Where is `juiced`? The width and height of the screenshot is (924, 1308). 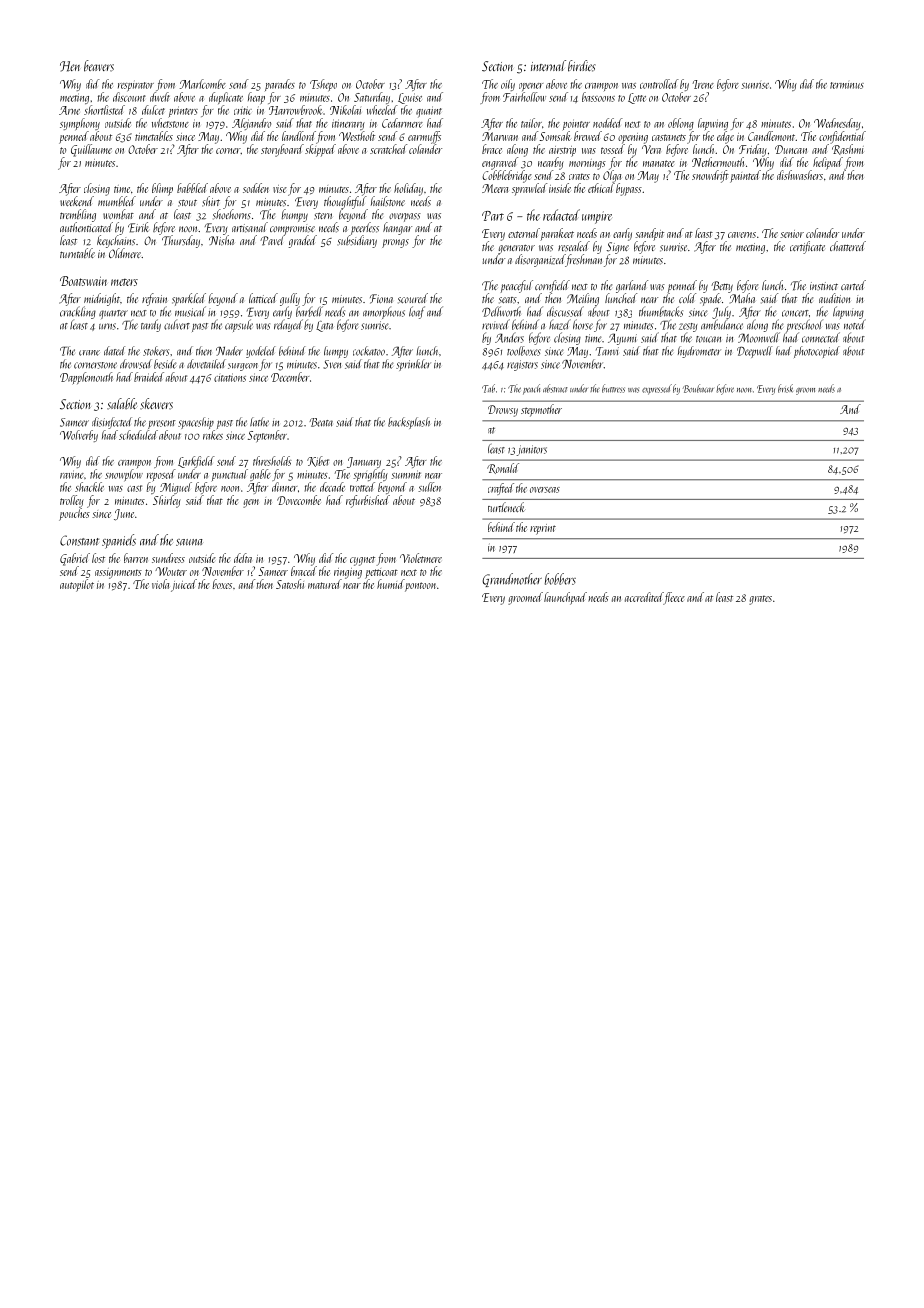 juiced is located at coordinates (184, 585).
